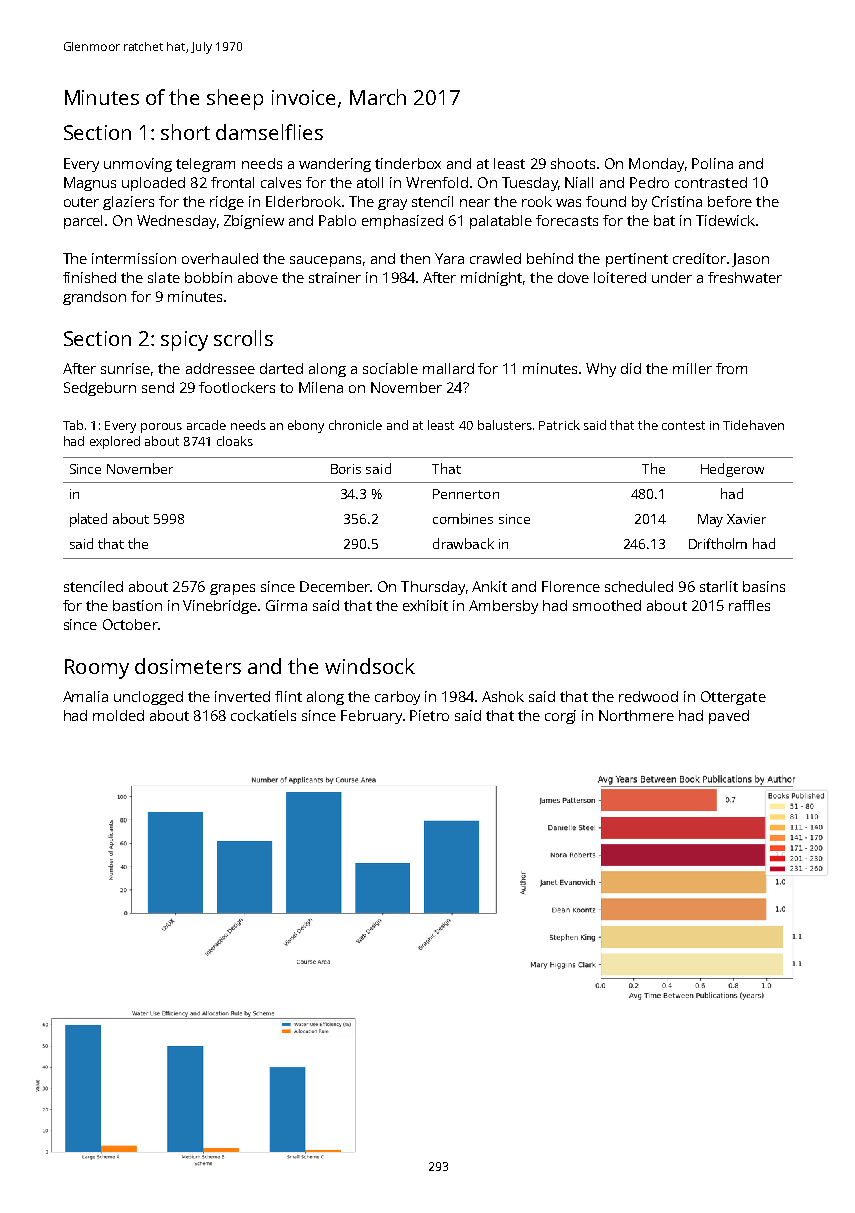  Describe the element at coordinates (118, 715) in the screenshot. I see `molded` at that location.
